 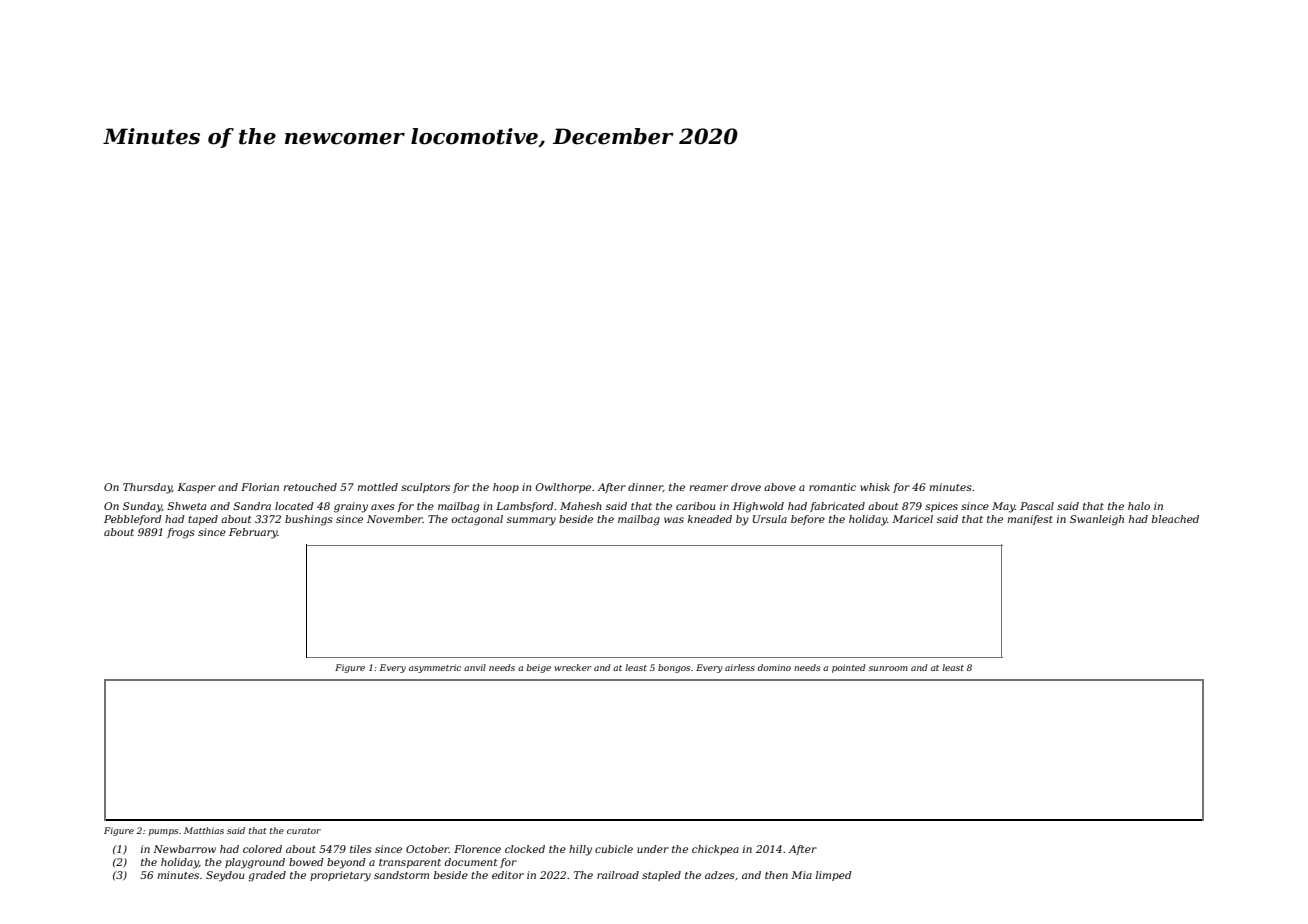 What do you see at coordinates (525, 849) in the screenshot?
I see `clocked` at bounding box center [525, 849].
